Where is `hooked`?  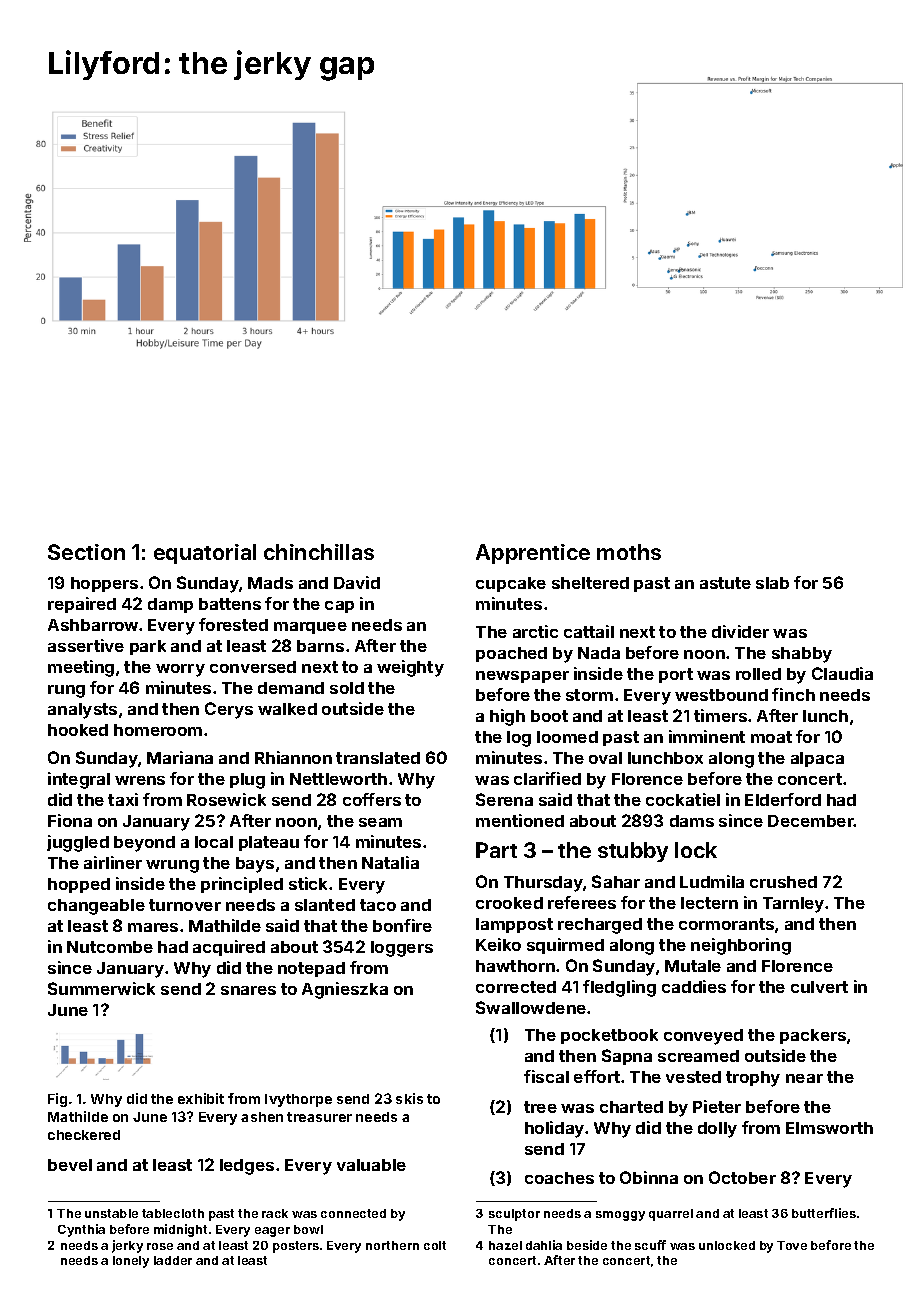 hooked is located at coordinates (78, 730).
